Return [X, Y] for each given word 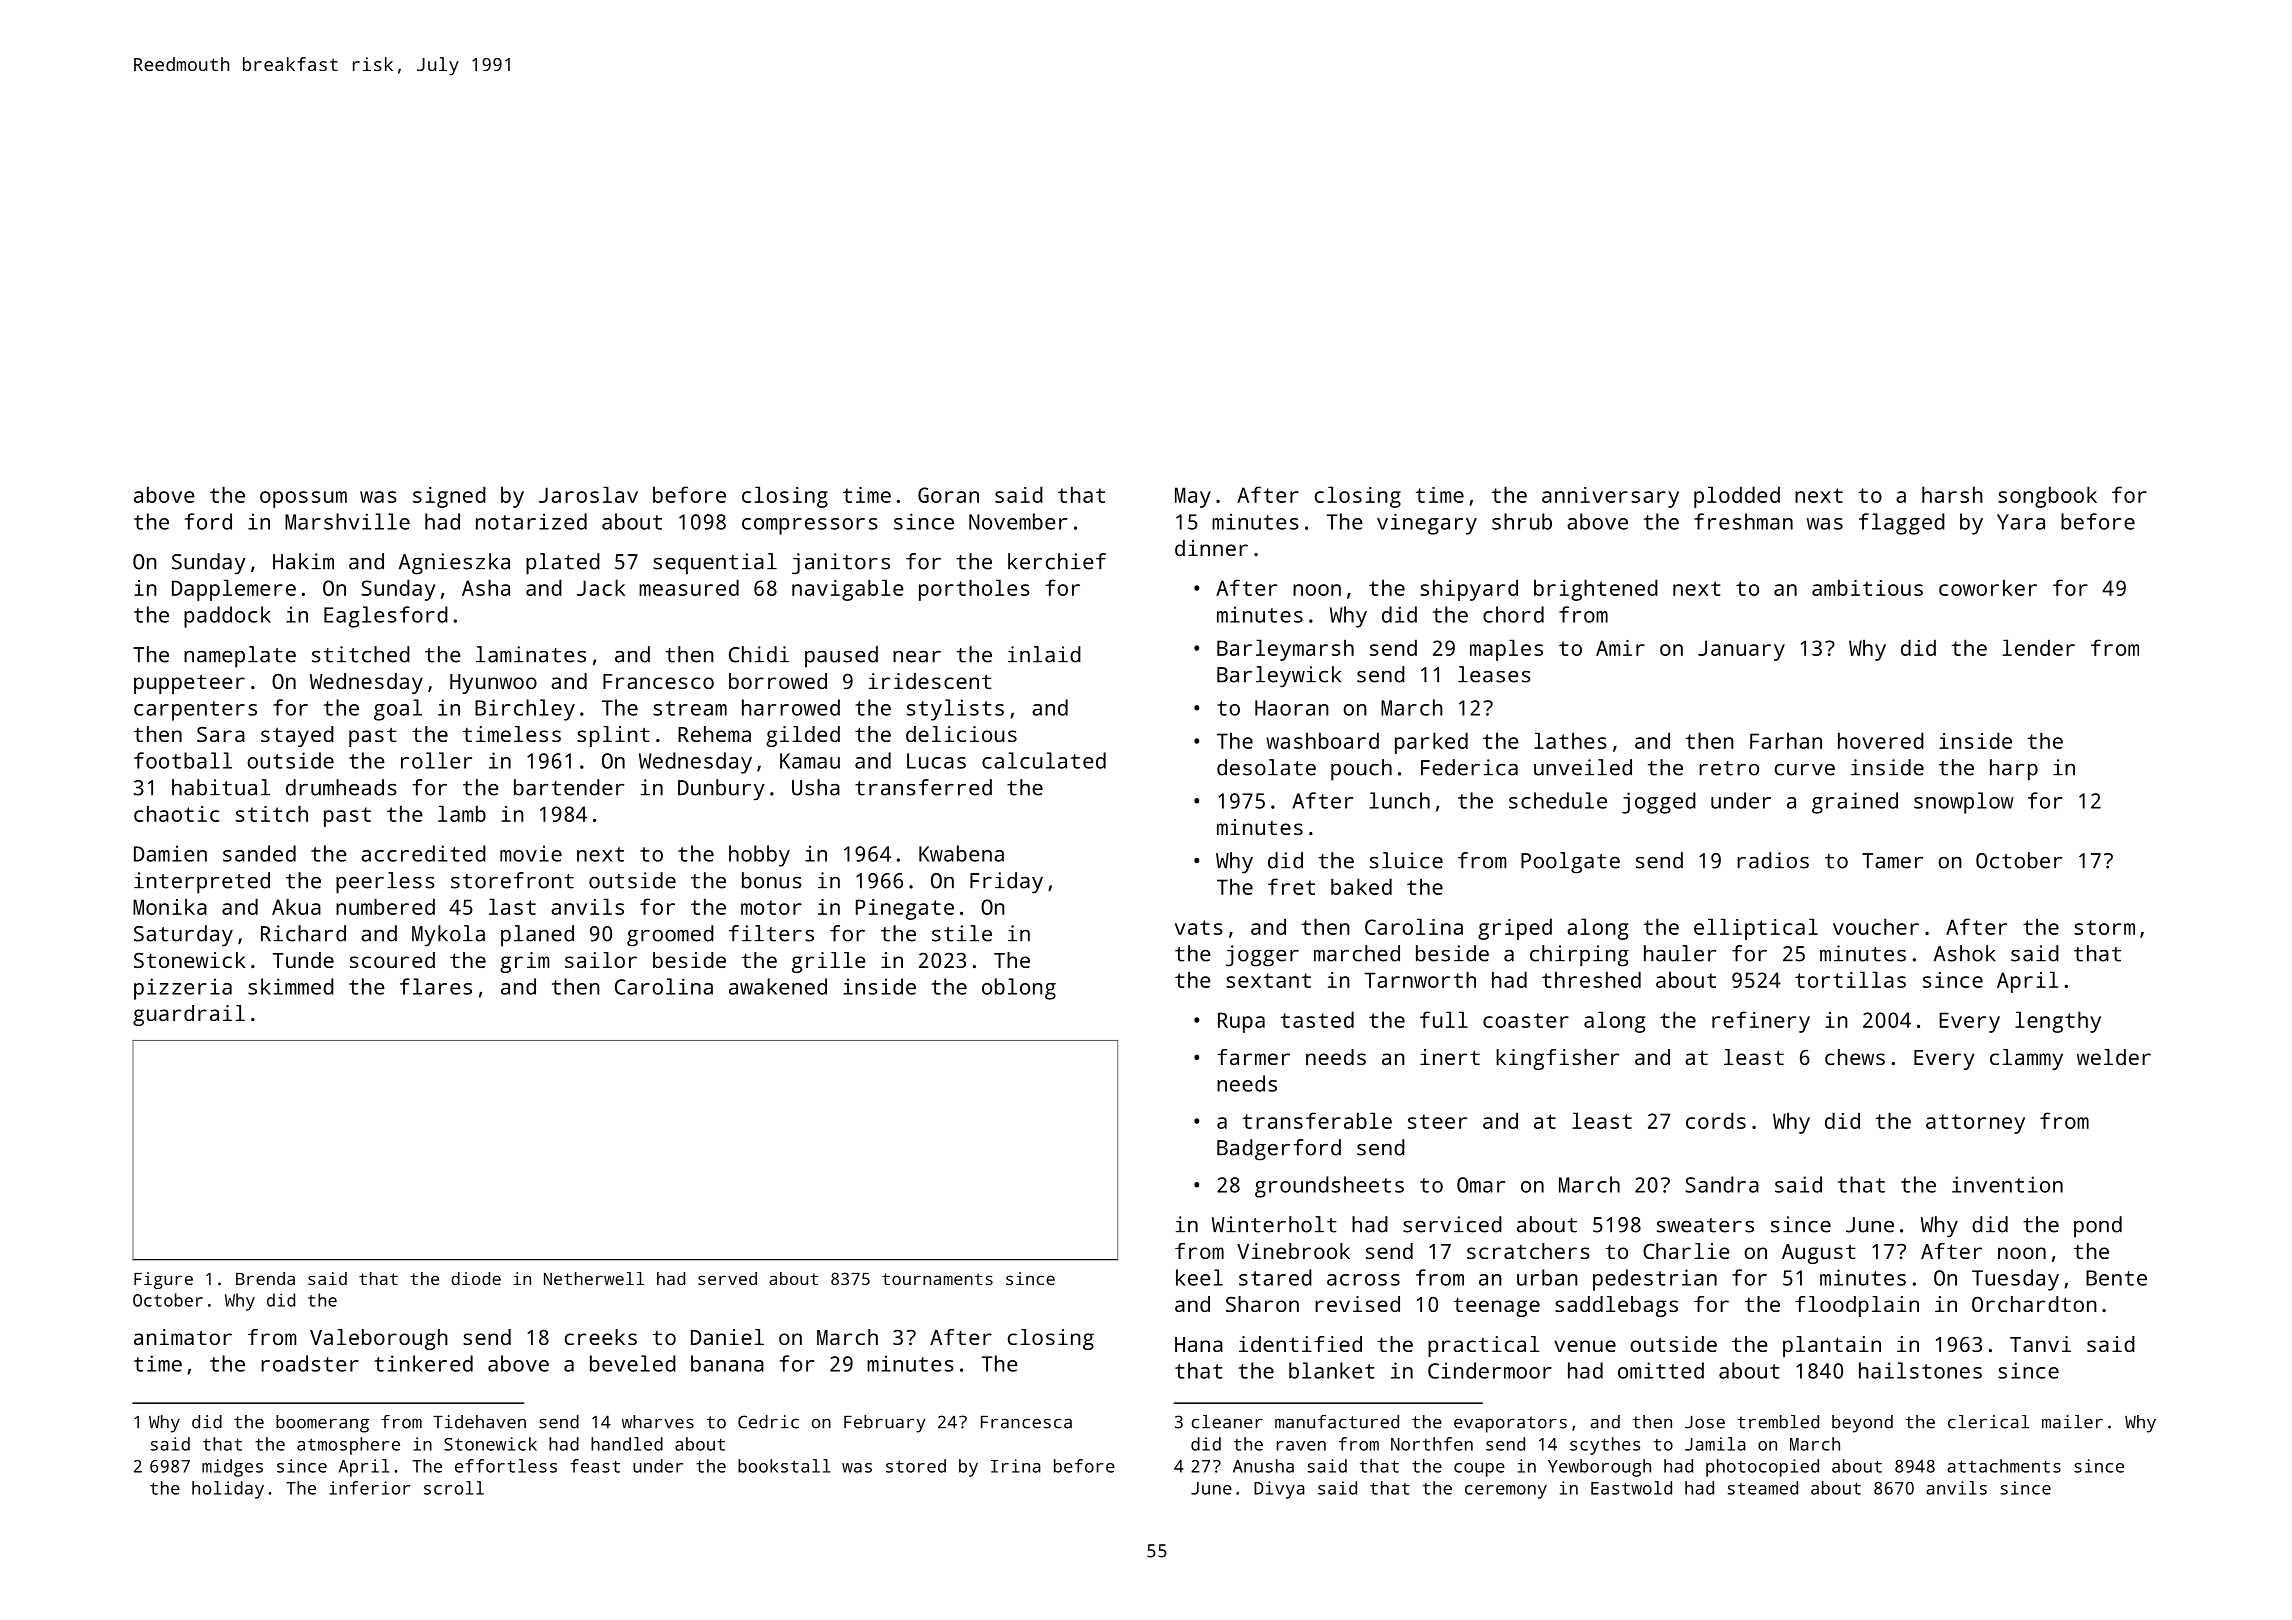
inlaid [1044, 654]
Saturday [183, 936]
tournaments [937, 1279]
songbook [2047, 497]
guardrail [189, 1015]
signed [449, 497]
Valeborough [379, 1339]
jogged [1659, 803]
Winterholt [1274, 1224]
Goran [948, 495]
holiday [228, 1490]
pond [2098, 1227]
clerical [1988, 1422]
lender [2039, 647]
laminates [531, 654]
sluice [1406, 860]
